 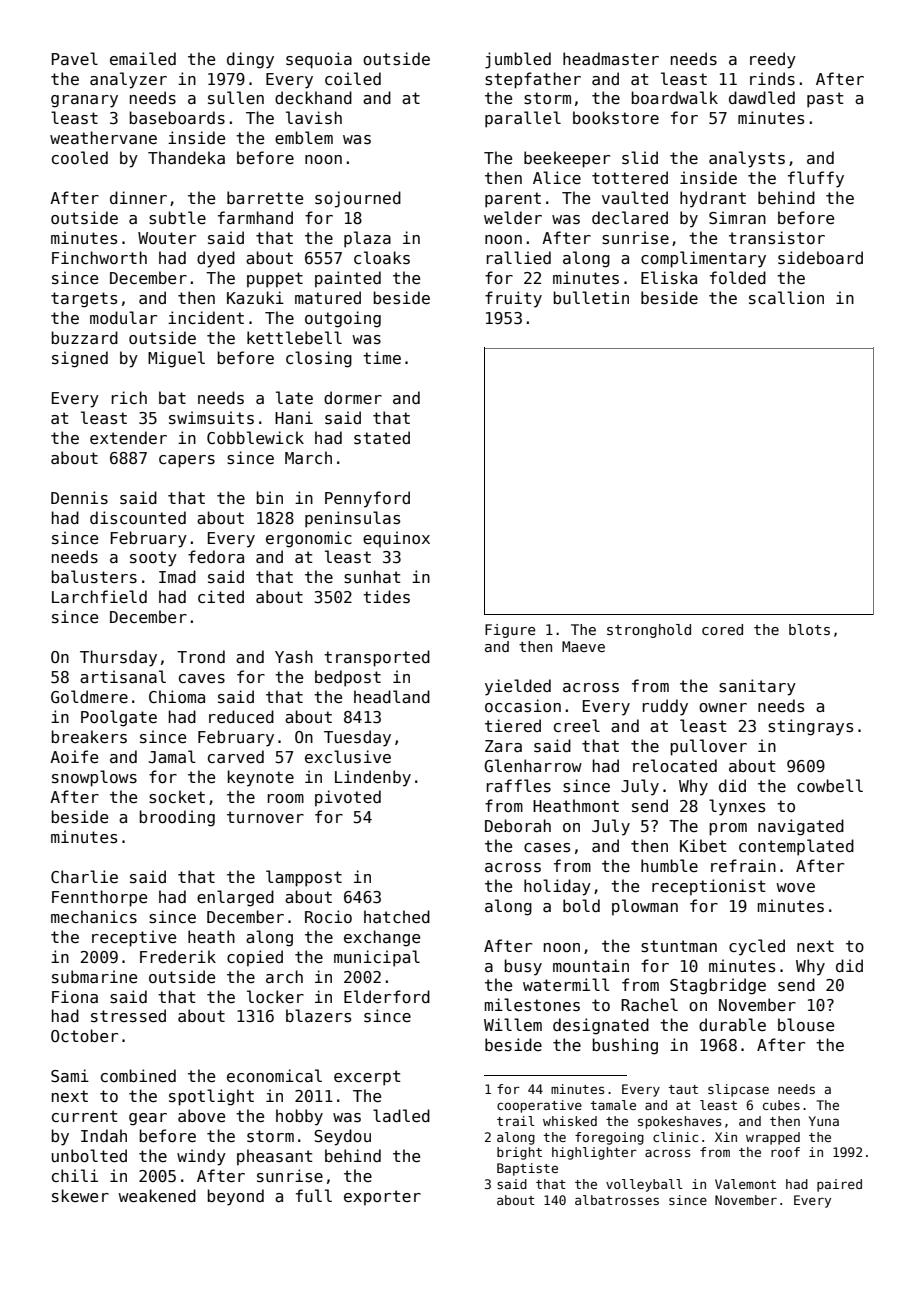 What do you see at coordinates (611, 59) in the image?
I see `headmaster` at bounding box center [611, 59].
